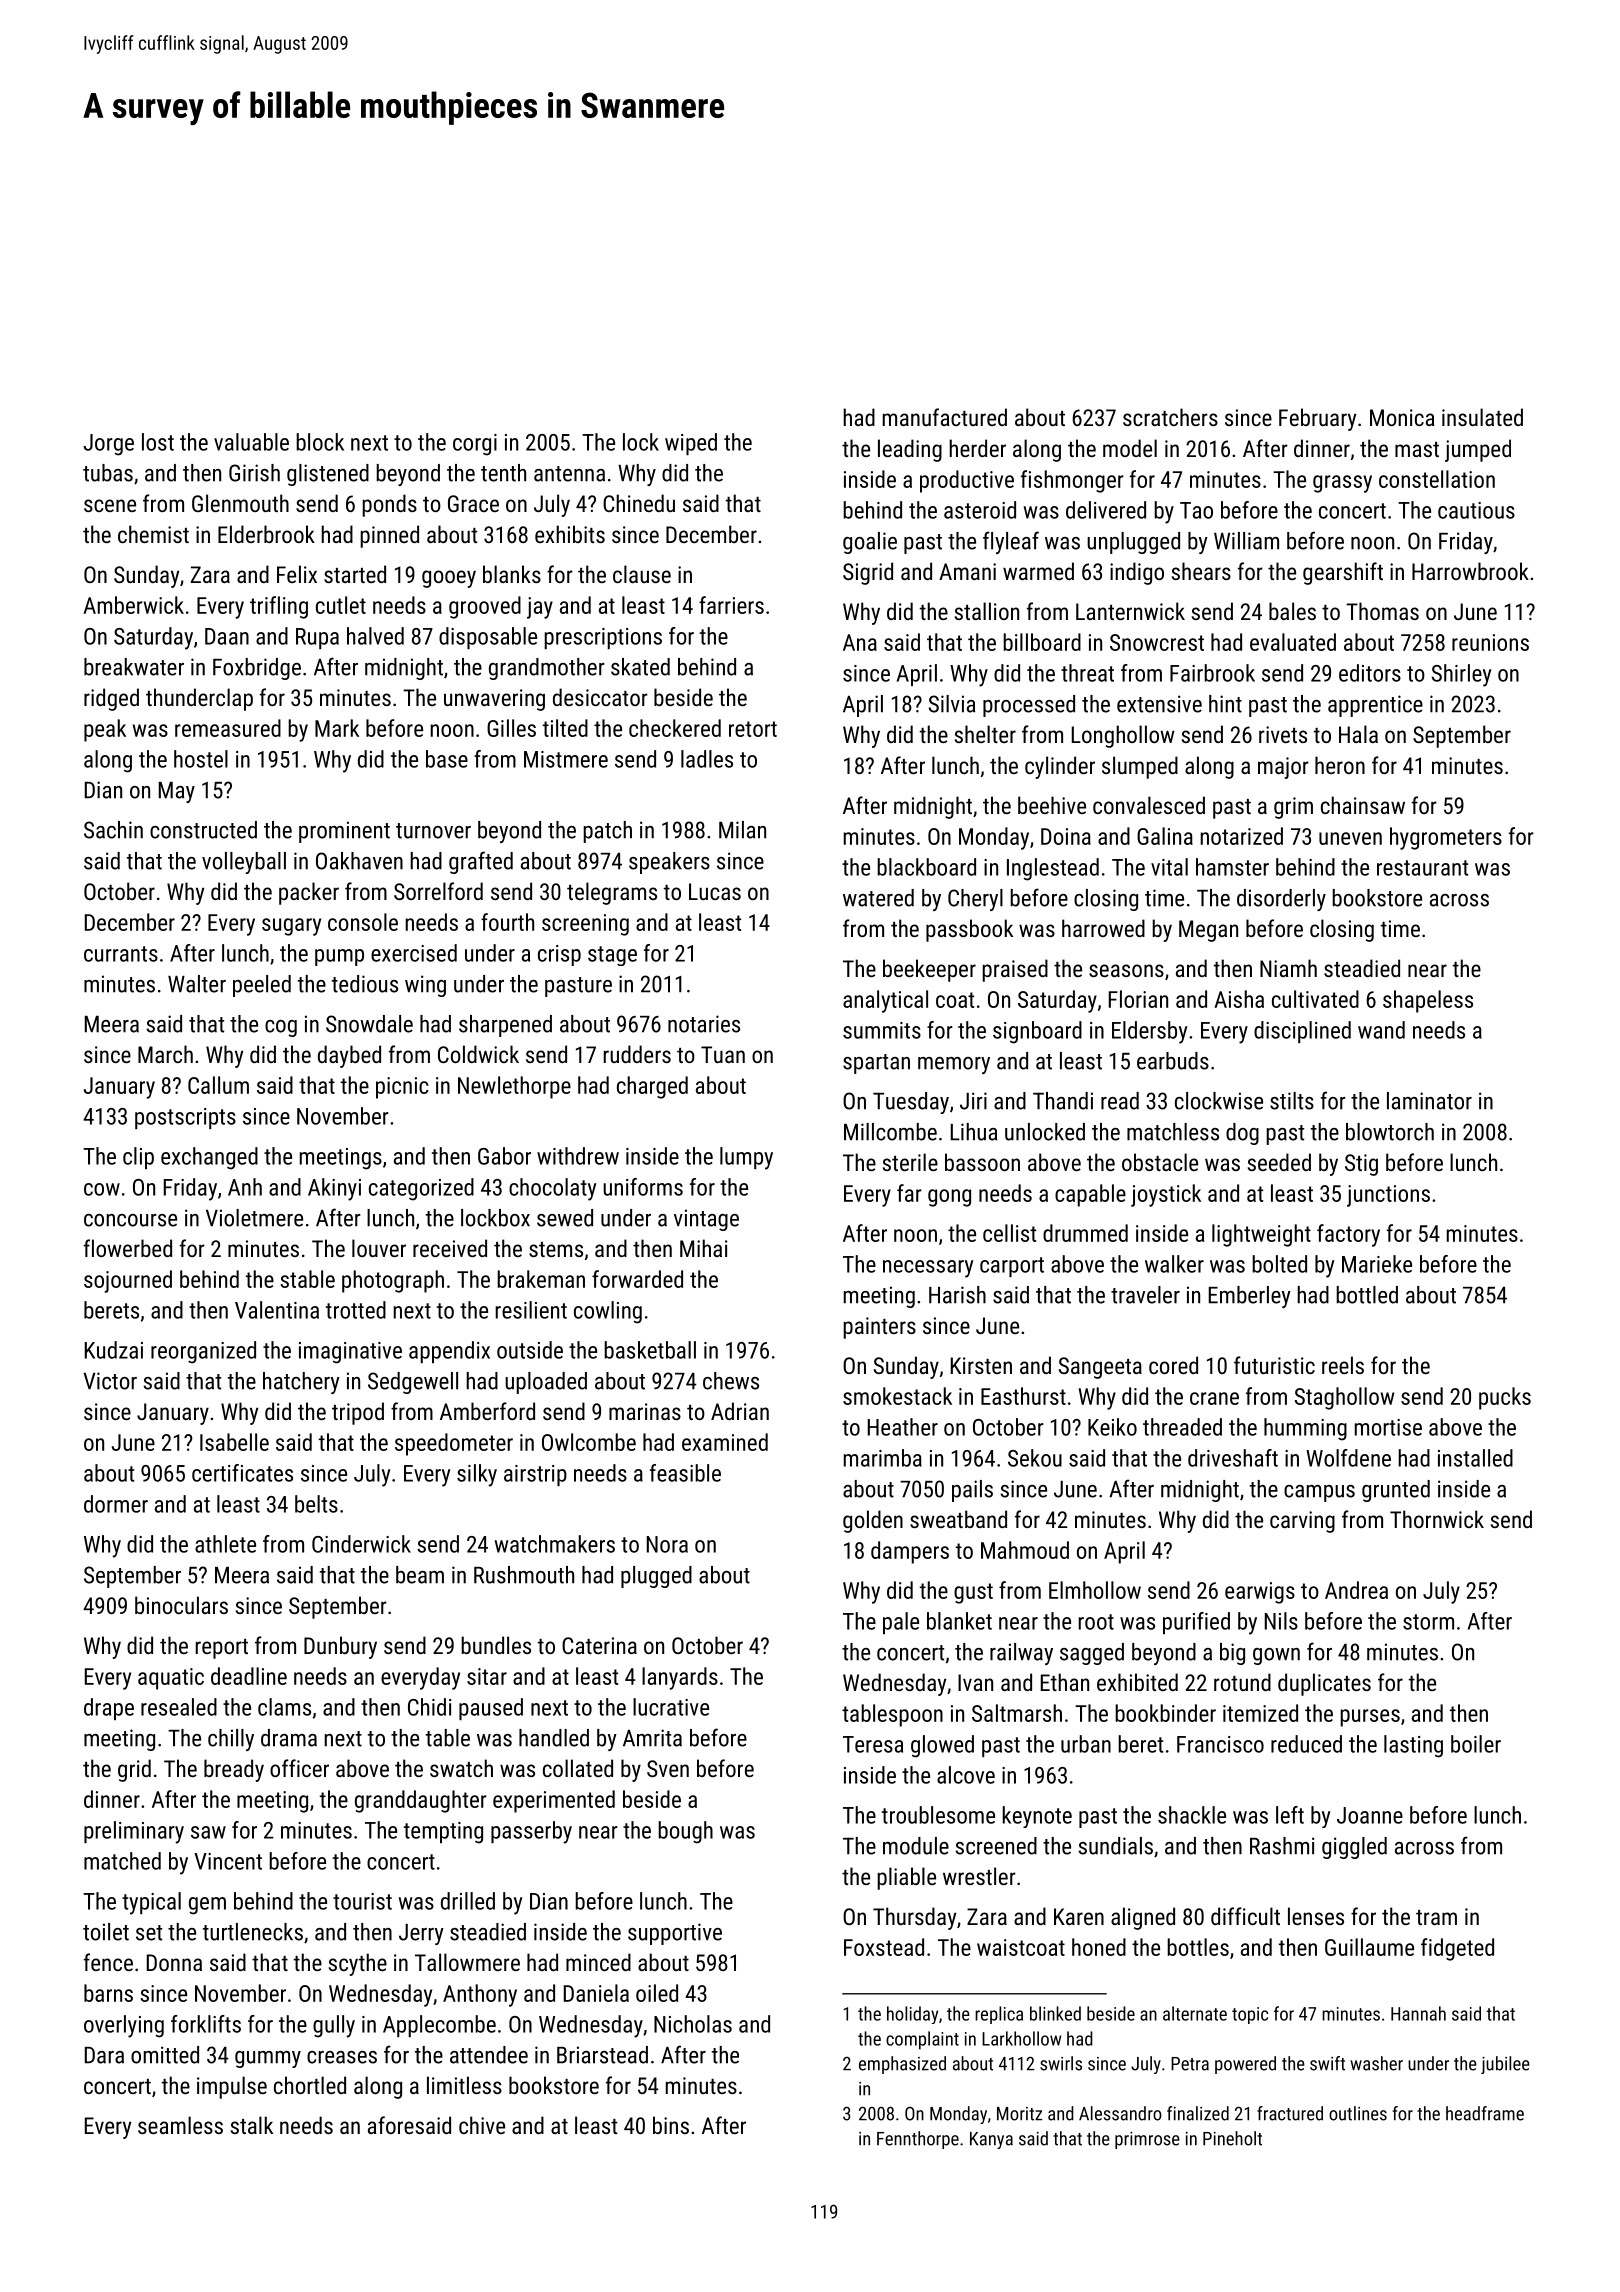  Describe the element at coordinates (244, 863) in the screenshot. I see `volleyball` at that location.
